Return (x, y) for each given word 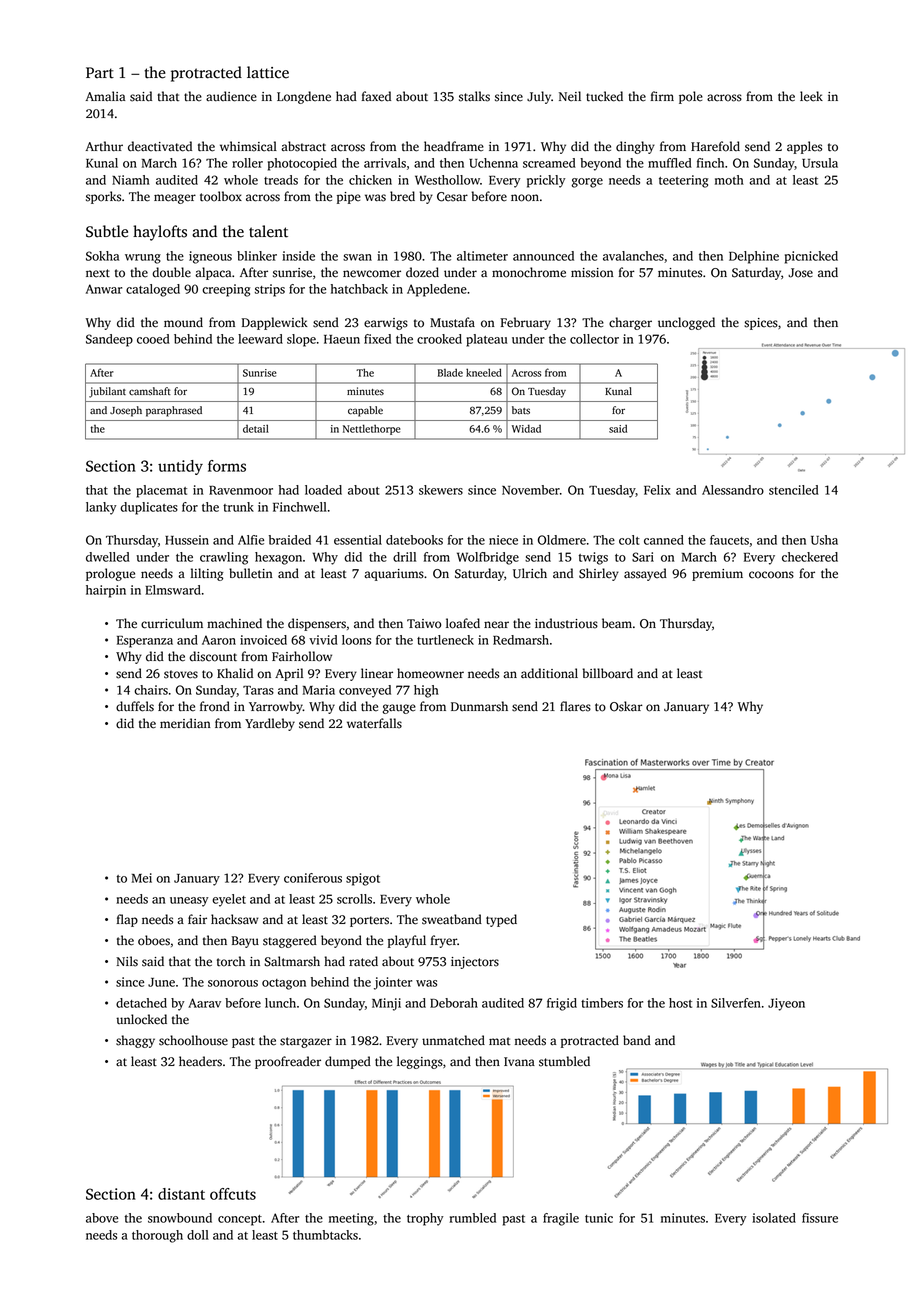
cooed (153, 339)
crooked (439, 339)
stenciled (794, 490)
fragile (561, 1219)
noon (525, 198)
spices (761, 324)
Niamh (131, 180)
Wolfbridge (488, 558)
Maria (319, 690)
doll (198, 1235)
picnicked (811, 257)
